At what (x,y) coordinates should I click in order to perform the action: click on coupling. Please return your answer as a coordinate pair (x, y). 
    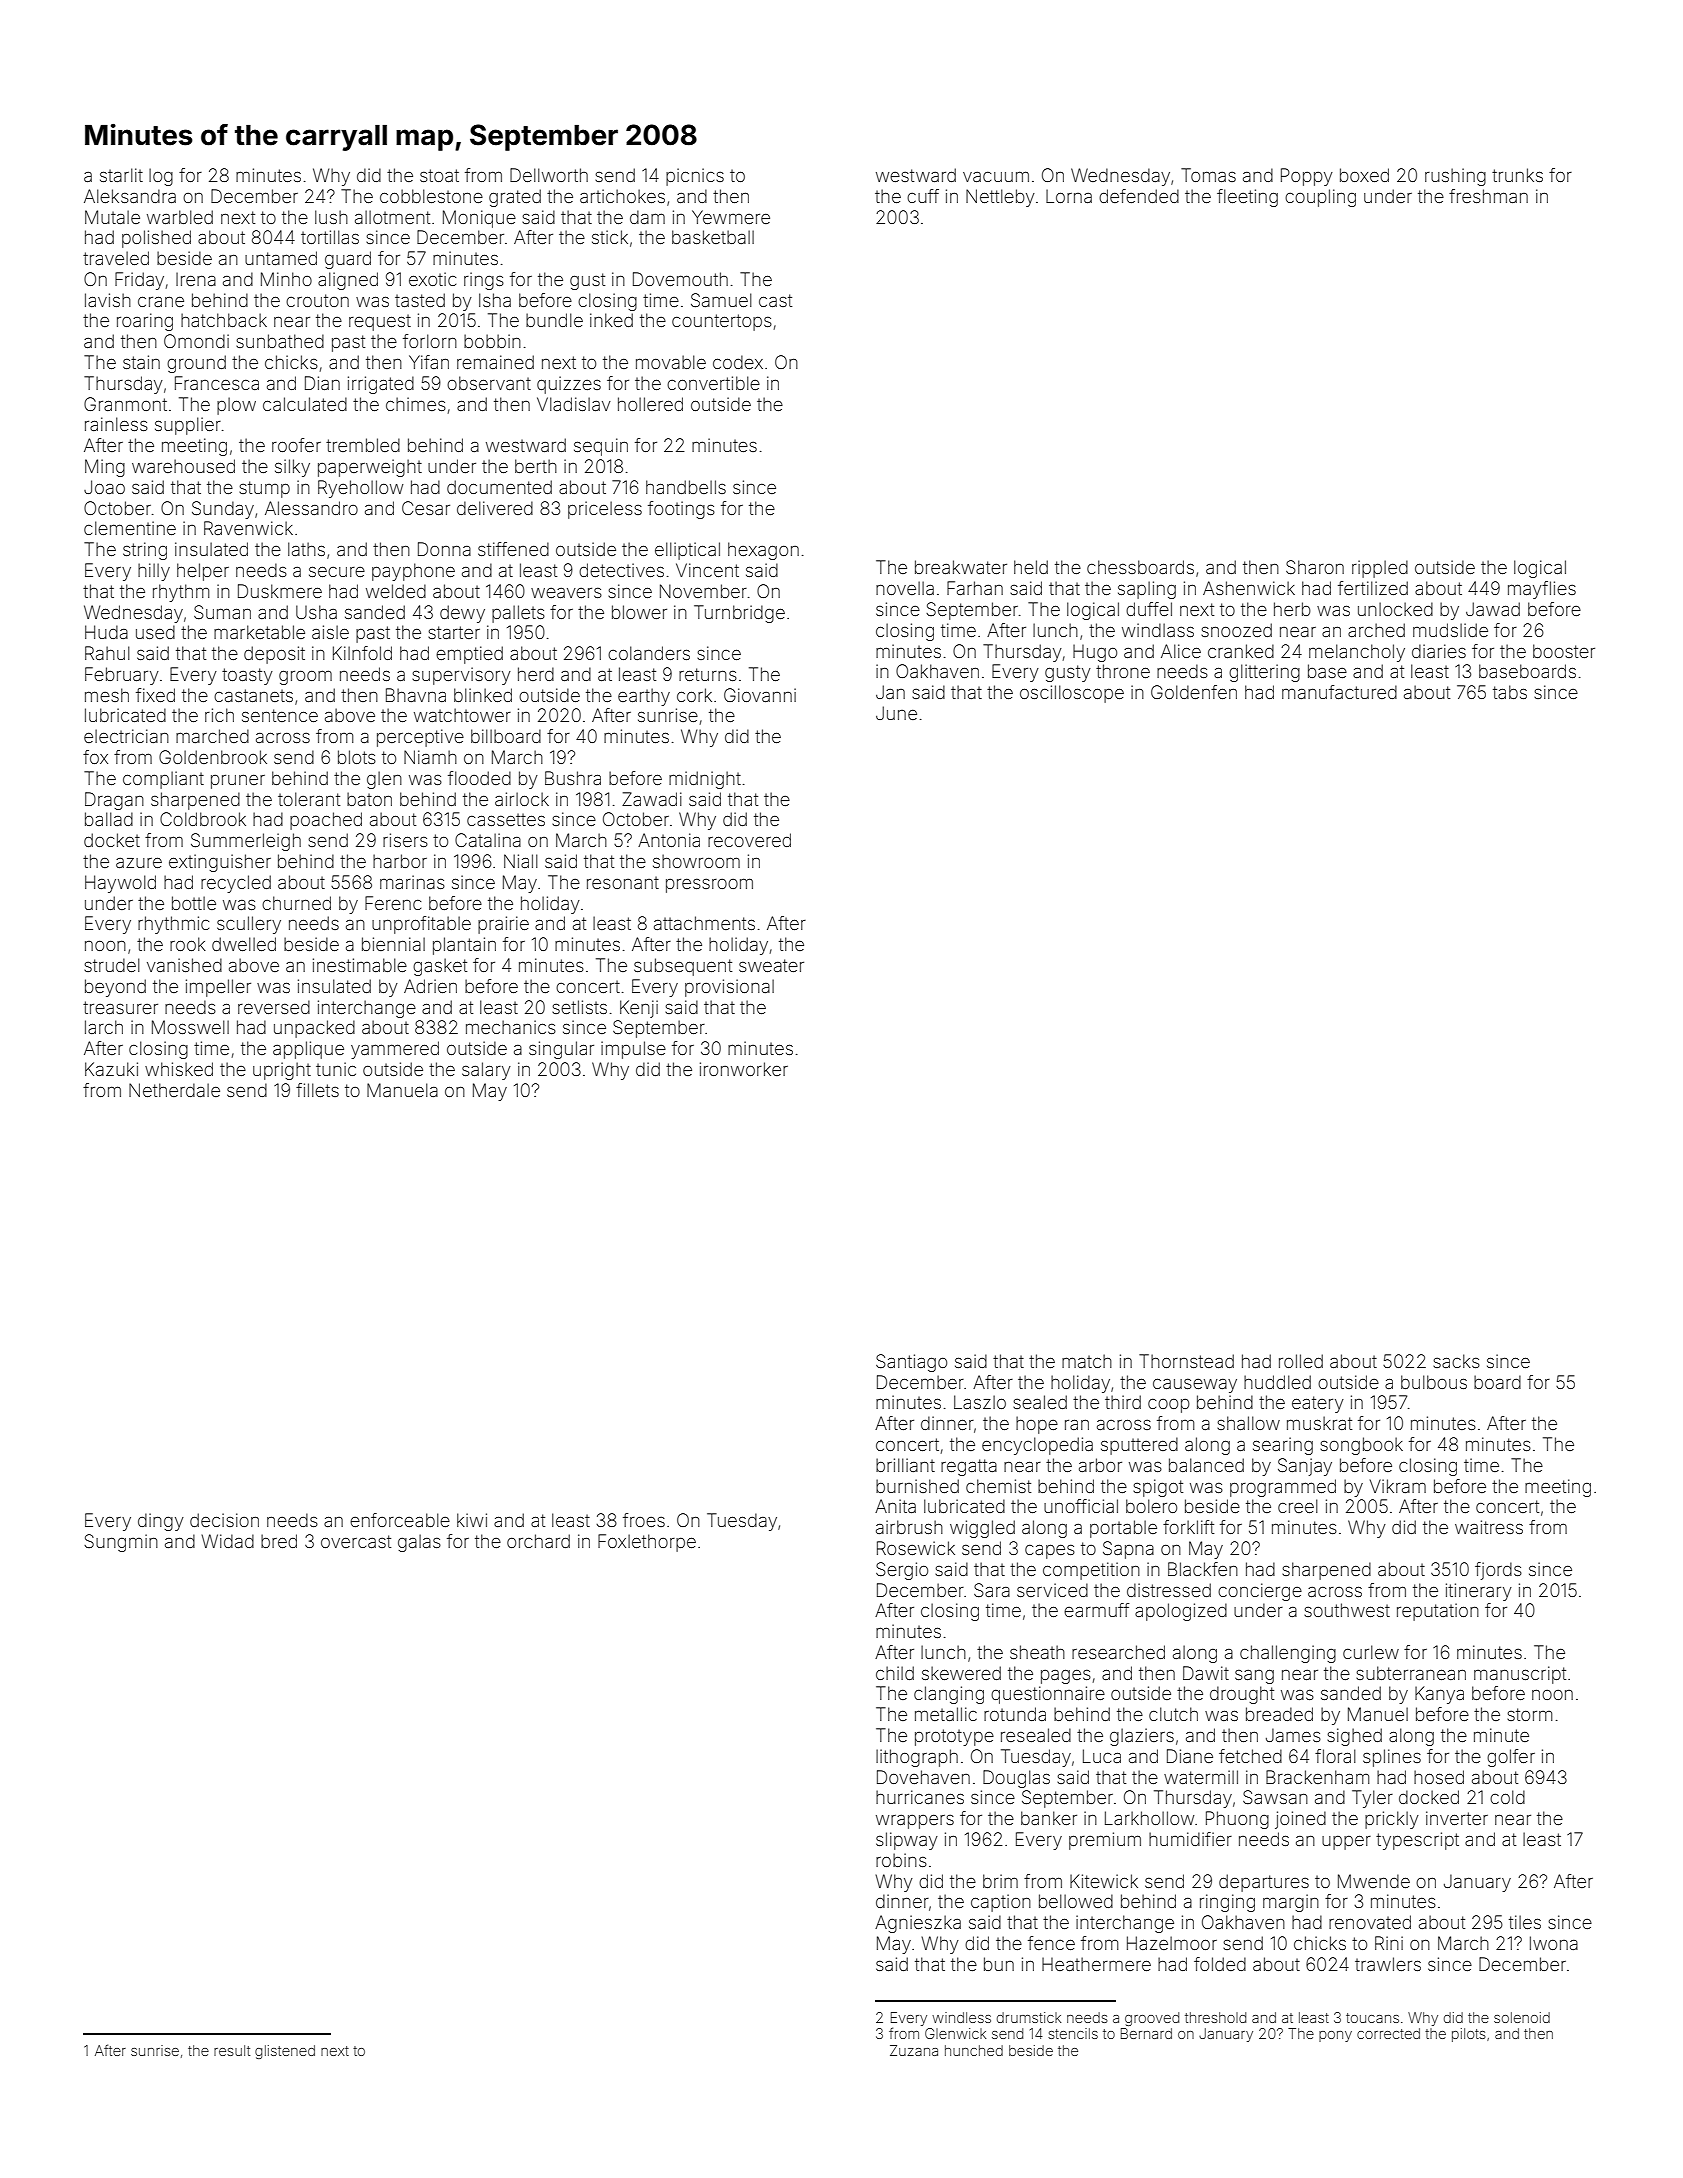
    Looking at the image, I should click on (1320, 198).
